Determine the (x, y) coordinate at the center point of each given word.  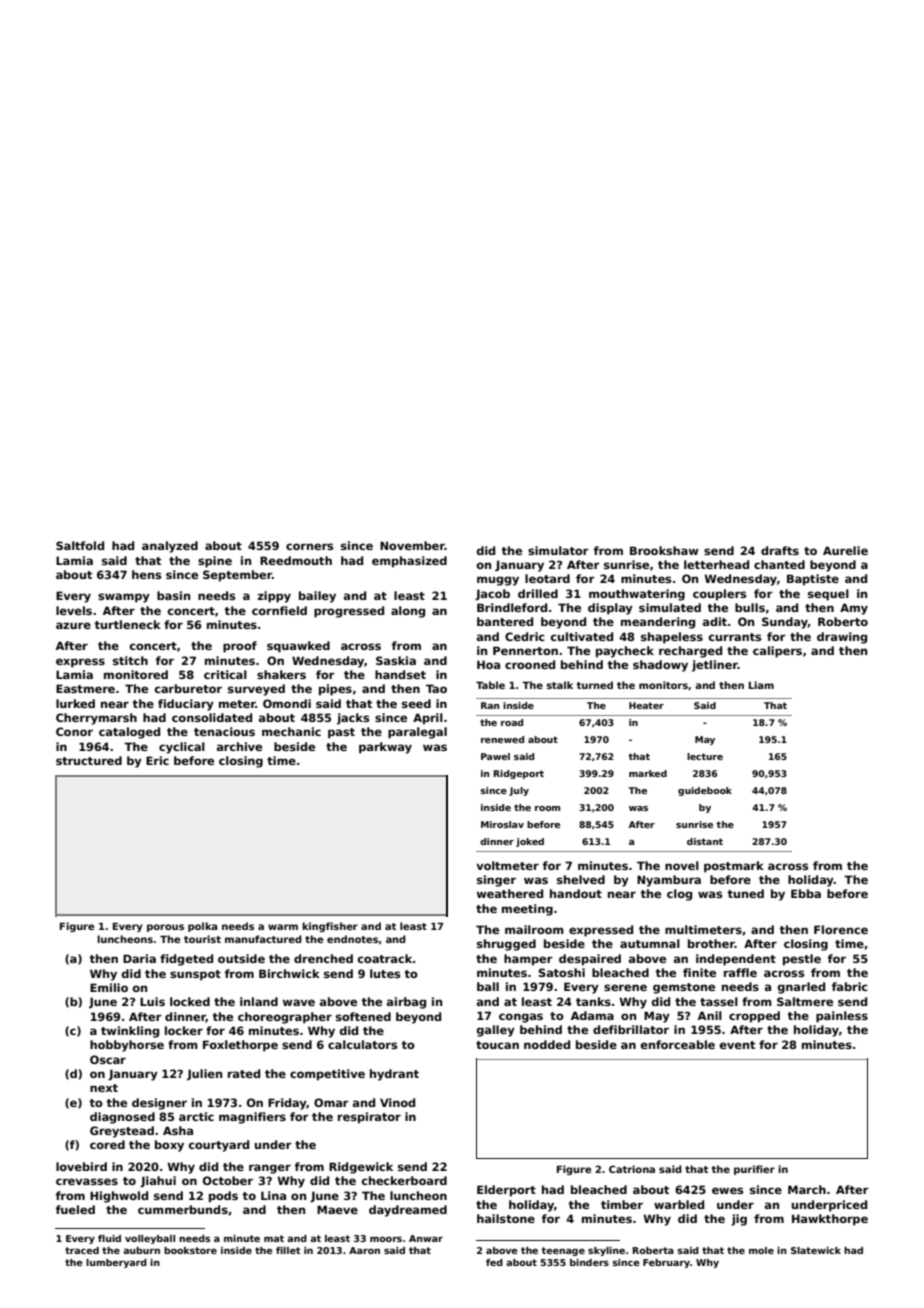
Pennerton (525, 650)
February (666, 1263)
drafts (780, 550)
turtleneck (127, 624)
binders (589, 1262)
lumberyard (116, 1263)
